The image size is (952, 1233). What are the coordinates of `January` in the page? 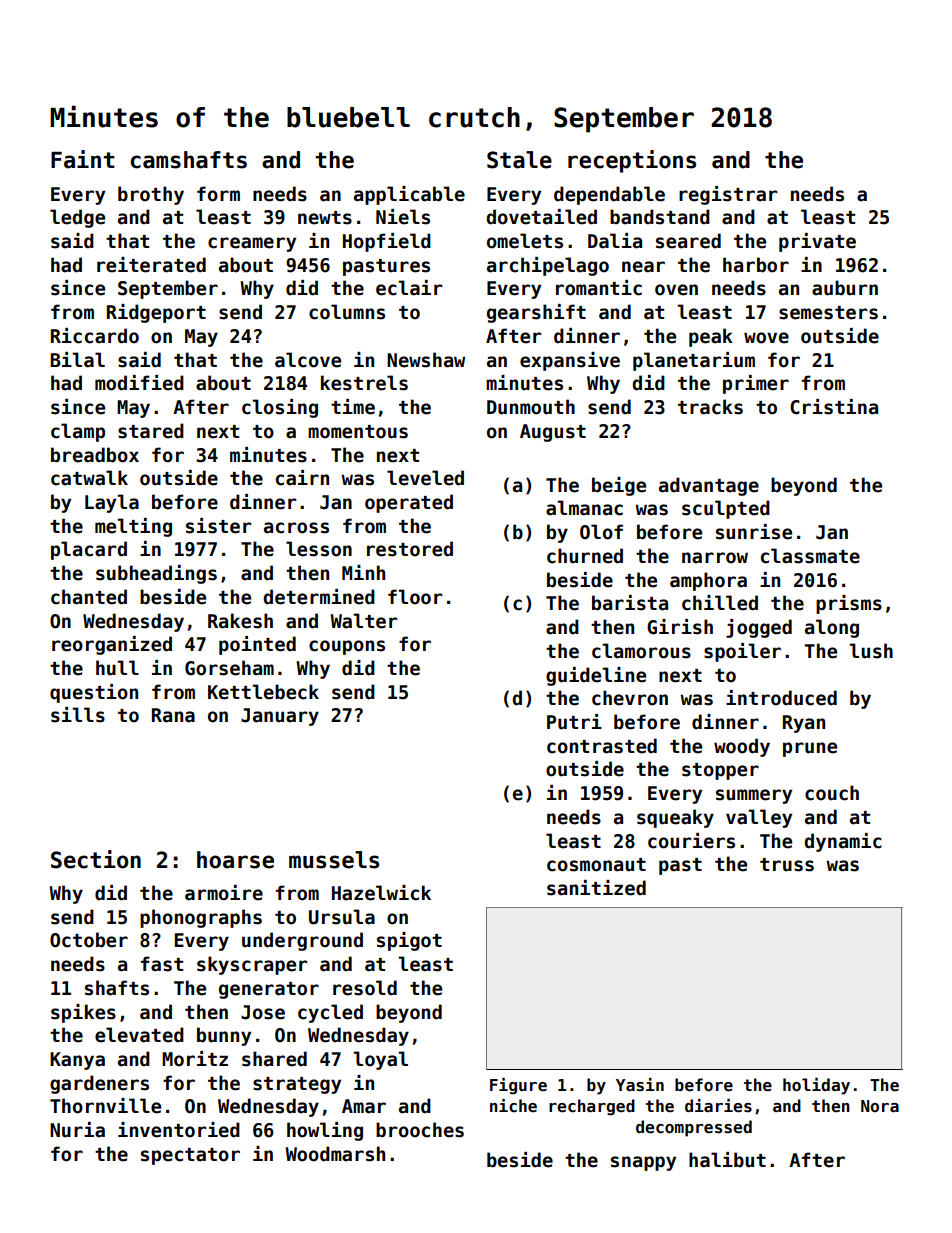 It's located at (280, 717).
